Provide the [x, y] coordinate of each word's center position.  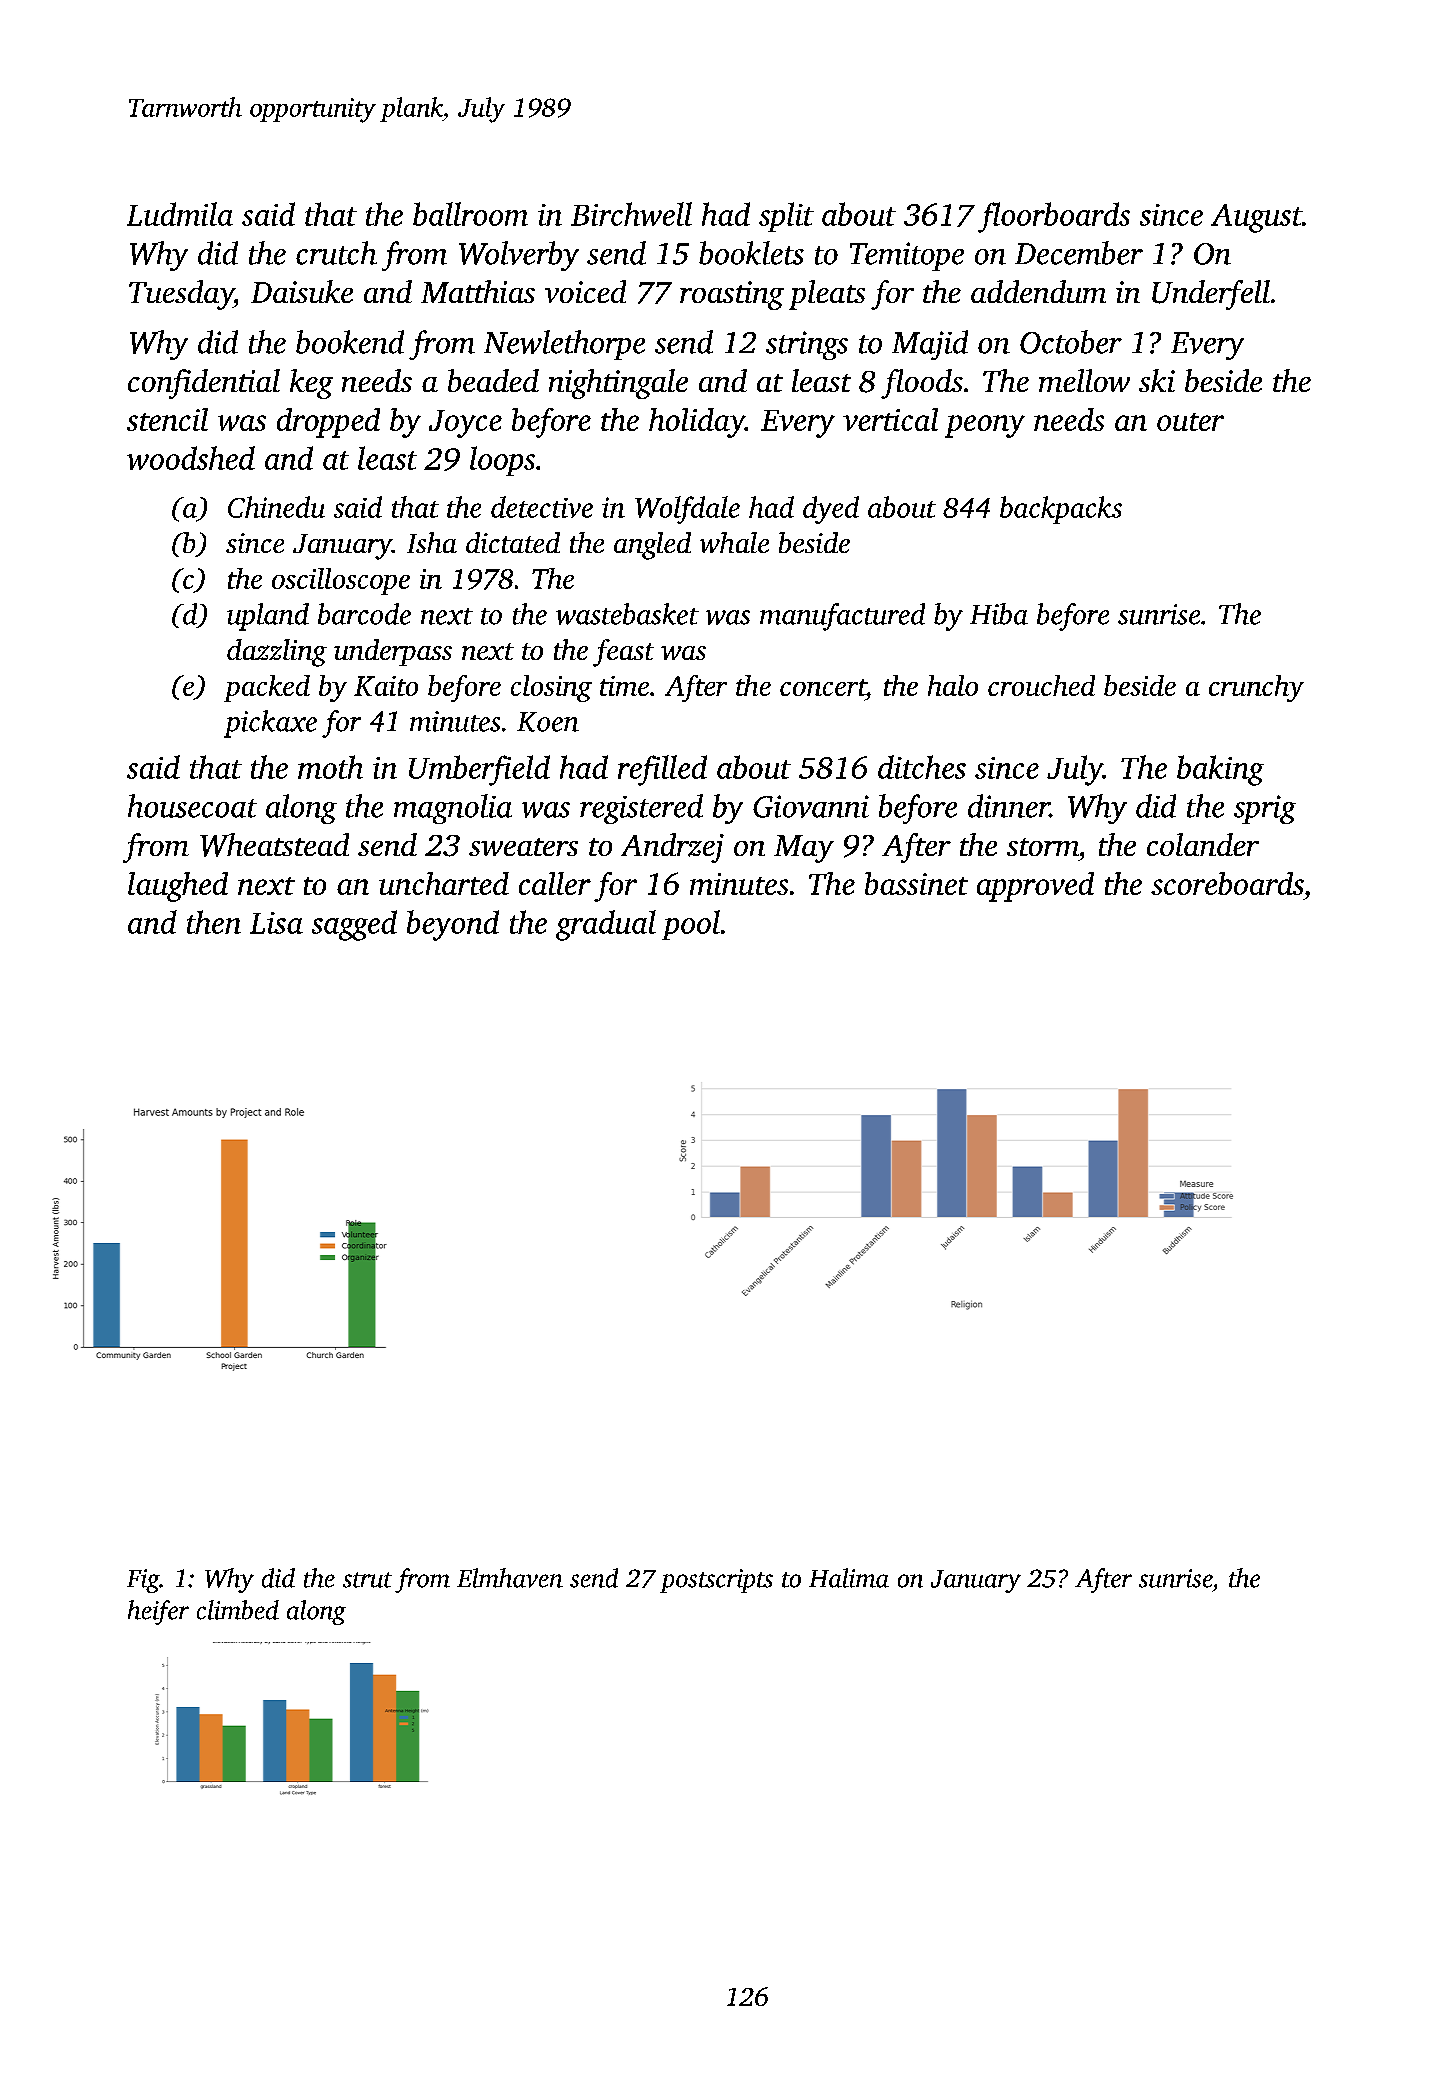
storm [1043, 847]
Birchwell [631, 214]
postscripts [716, 1581]
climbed [238, 1610]
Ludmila [180, 214]
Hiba [999, 614]
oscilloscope [341, 581]
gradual [606, 925]
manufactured [842, 617]
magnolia [453, 809]
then [214, 922]
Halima [849, 1578]
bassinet [916, 883]
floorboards [1054, 217]
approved [1035, 887]
